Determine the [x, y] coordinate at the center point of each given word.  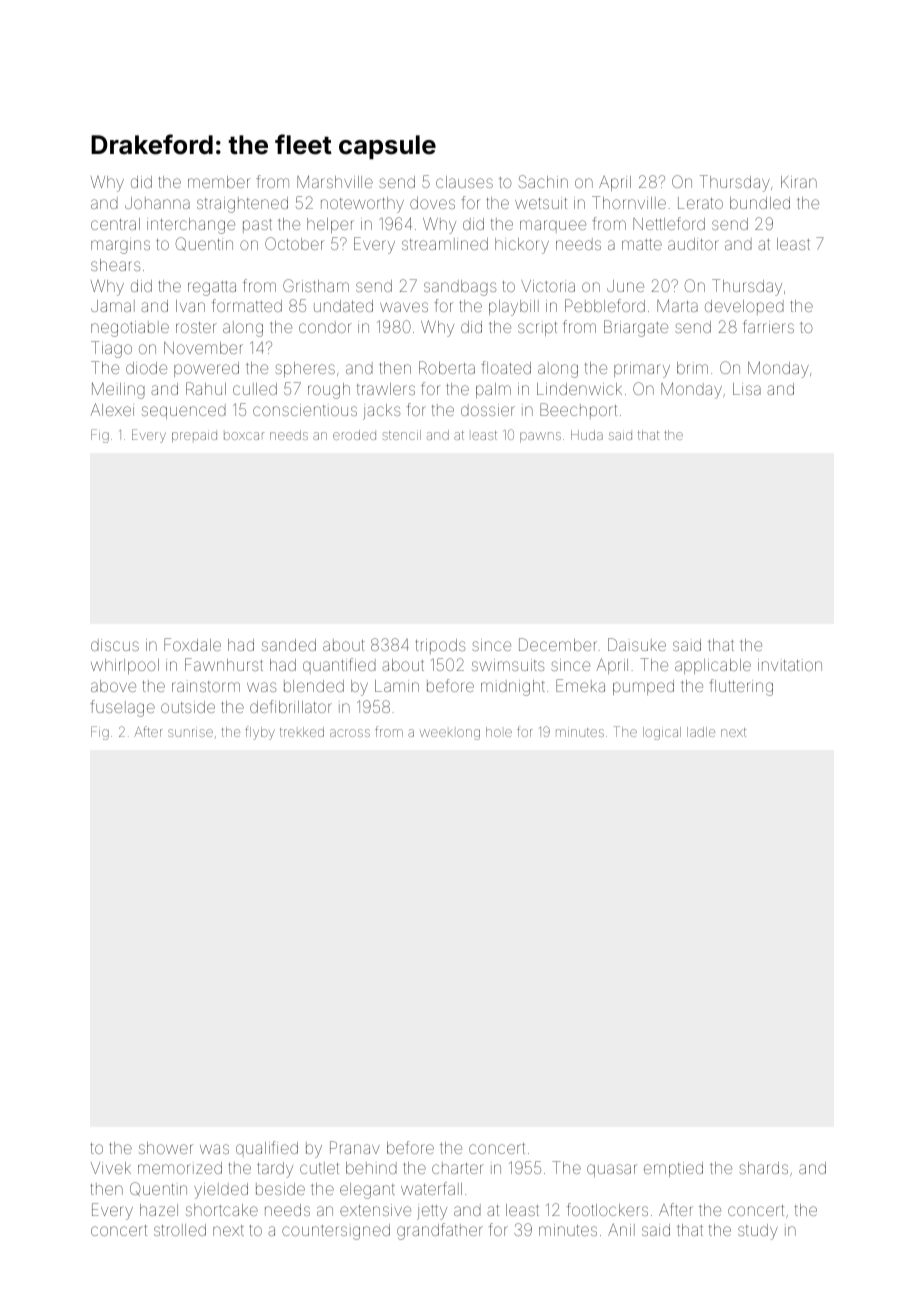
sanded [289, 645]
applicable [713, 666]
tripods [440, 646]
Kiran [799, 182]
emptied [673, 1169]
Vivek [111, 1168]
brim [692, 368]
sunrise [190, 733]
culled [255, 389]
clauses [464, 182]
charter [458, 1168]
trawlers [386, 389]
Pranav [355, 1147]
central [115, 224]
